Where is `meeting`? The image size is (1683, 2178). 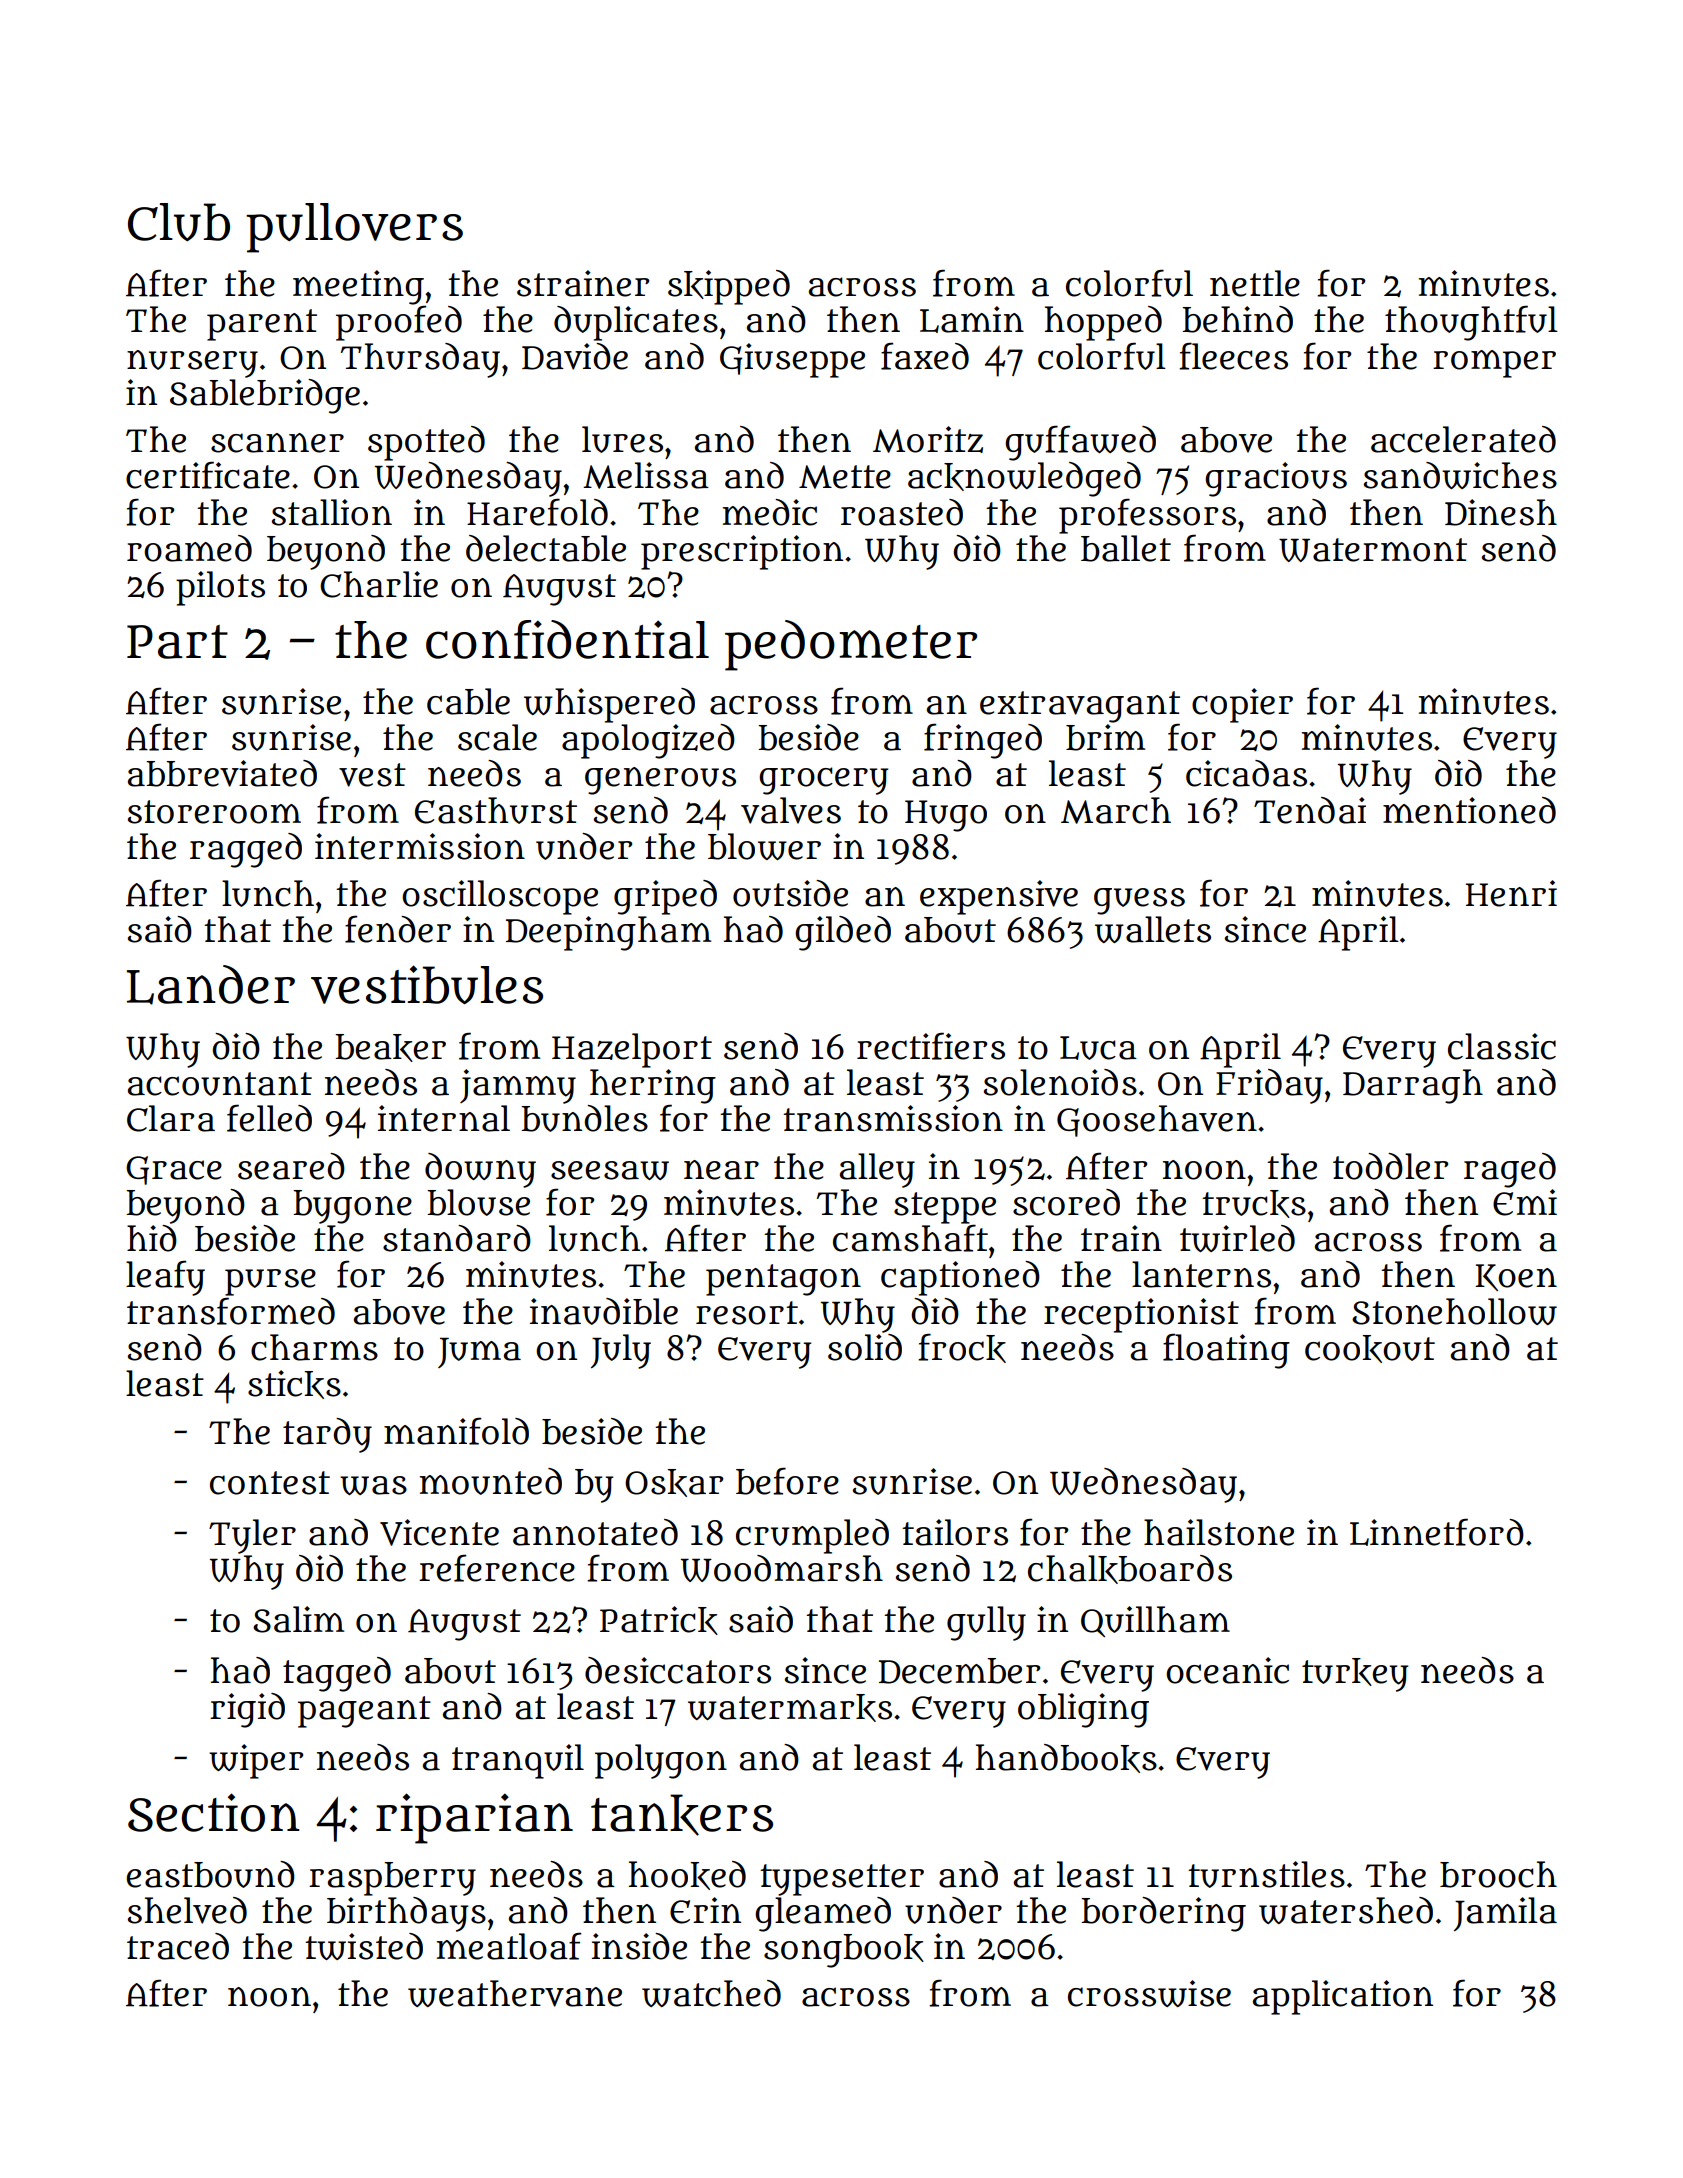
meeting is located at coordinates (358, 287).
